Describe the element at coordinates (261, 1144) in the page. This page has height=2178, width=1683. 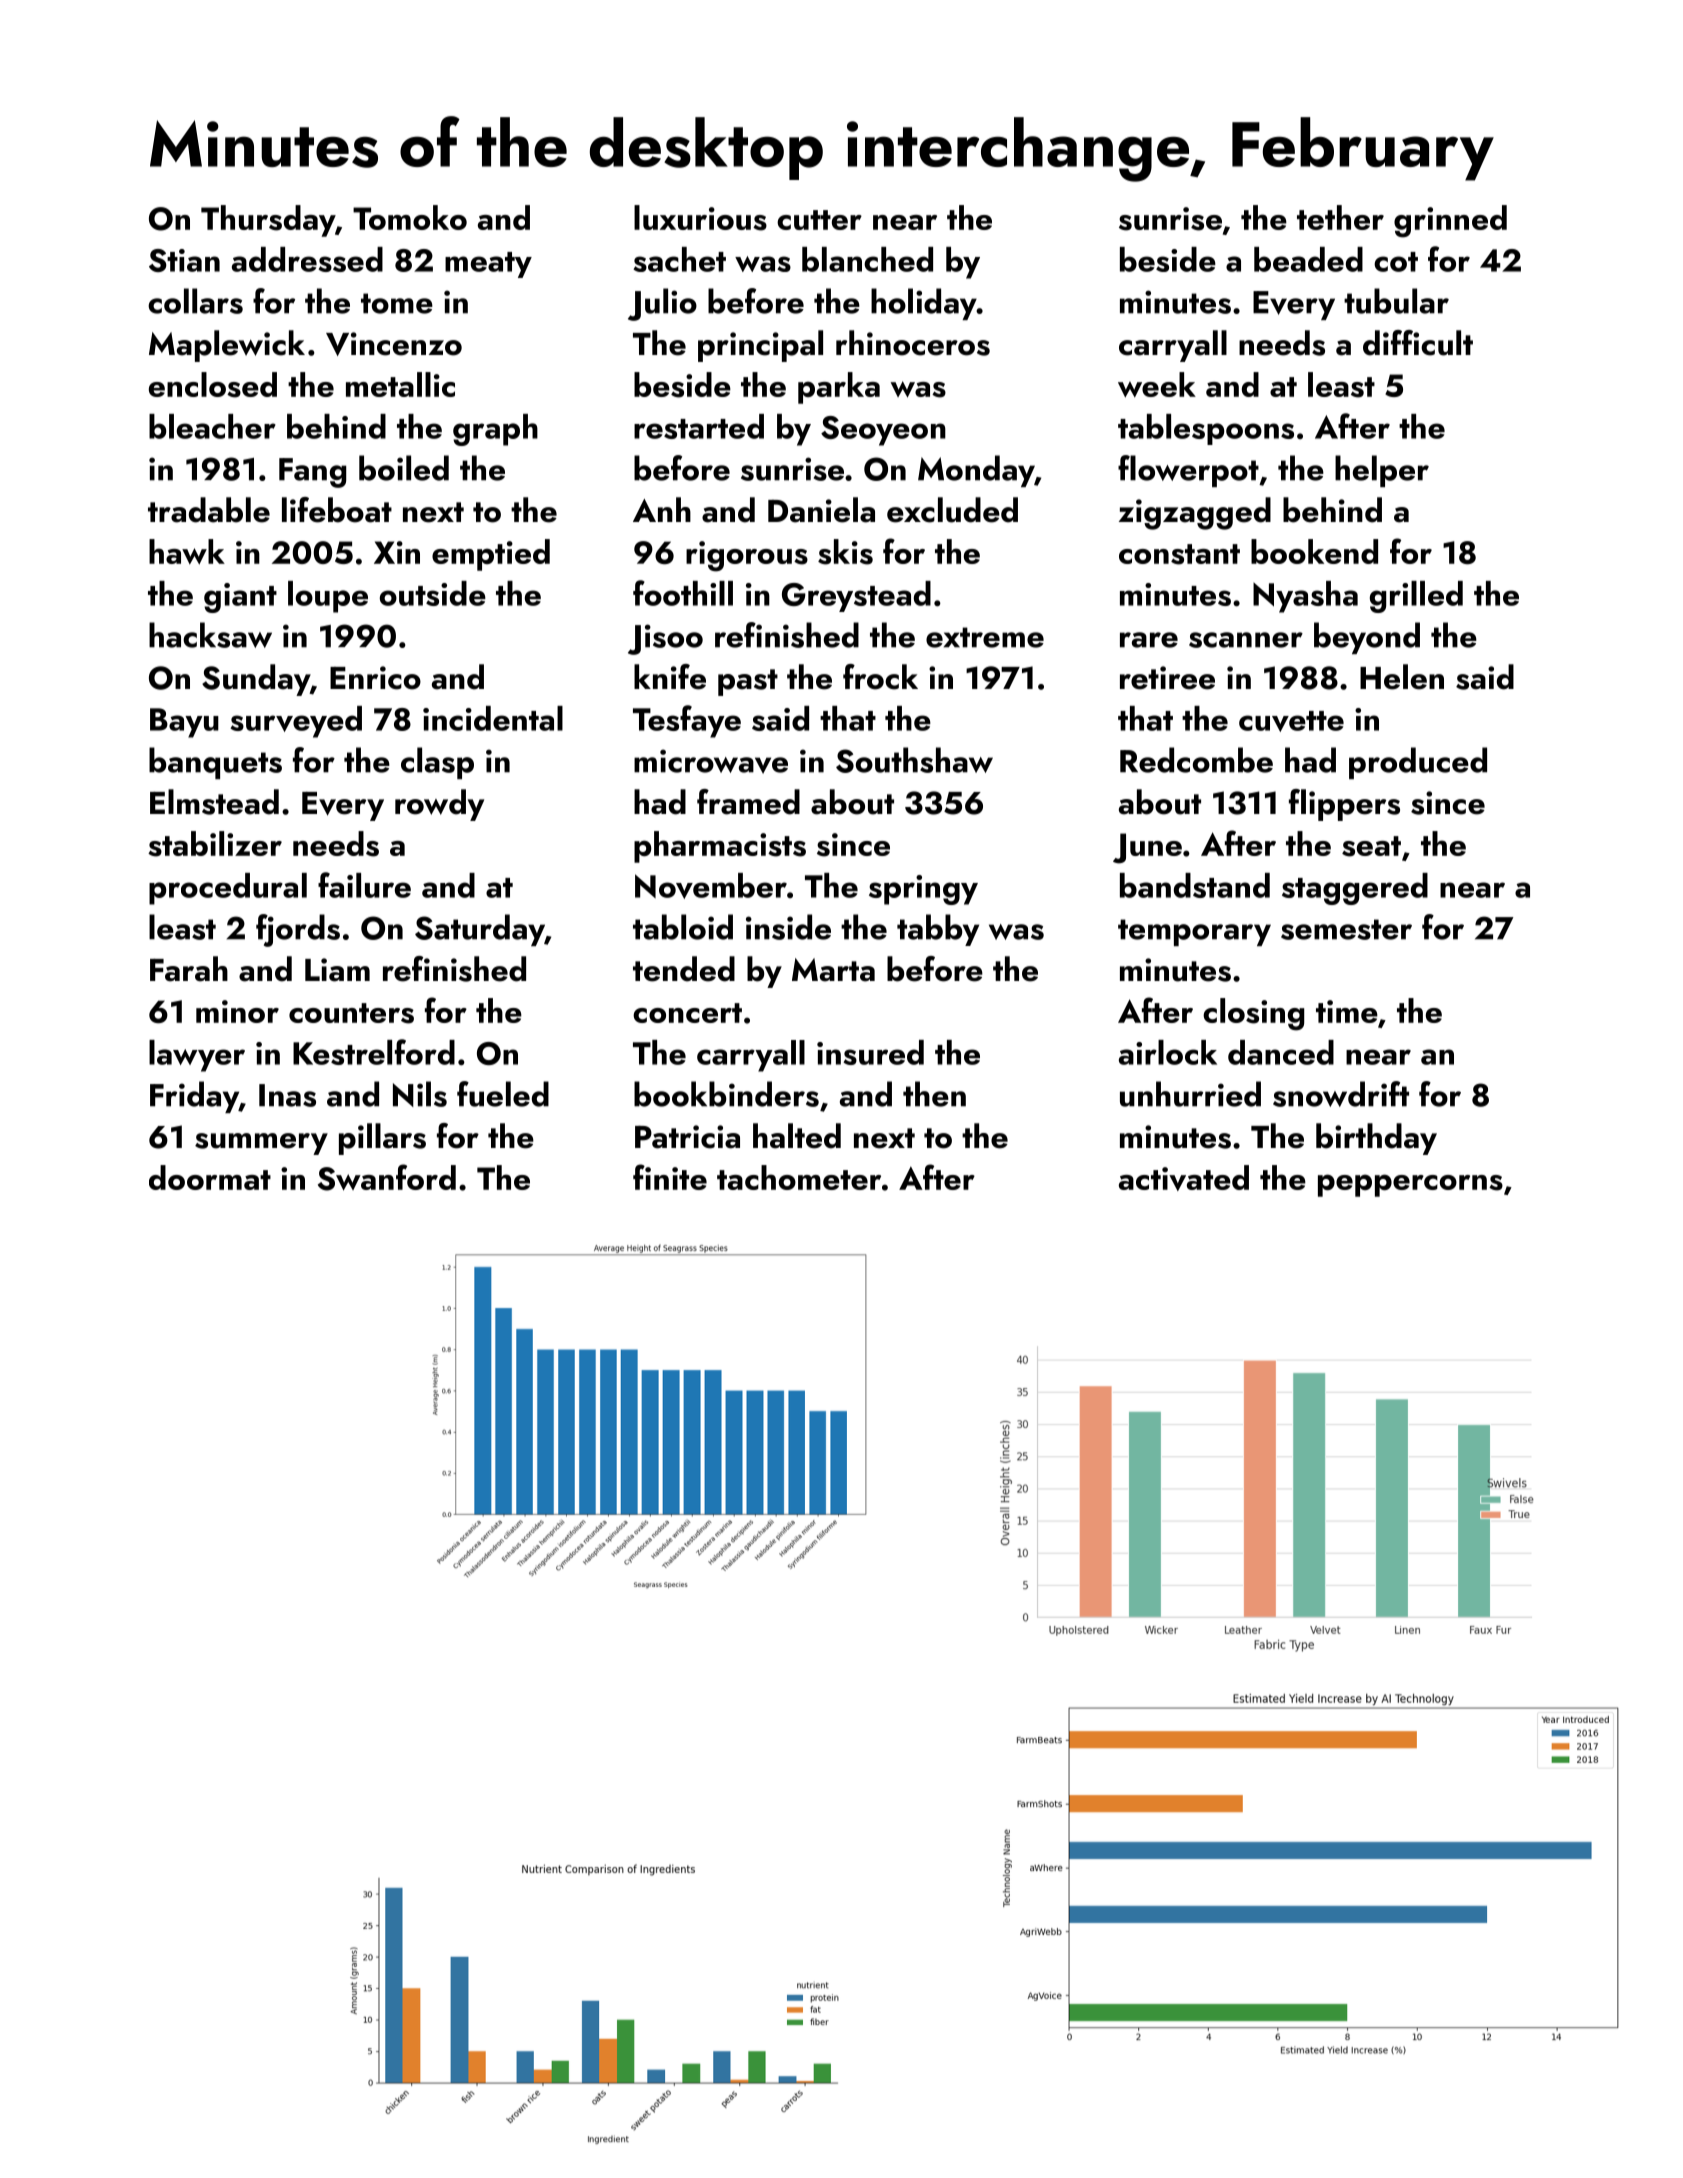
I see `summery` at that location.
